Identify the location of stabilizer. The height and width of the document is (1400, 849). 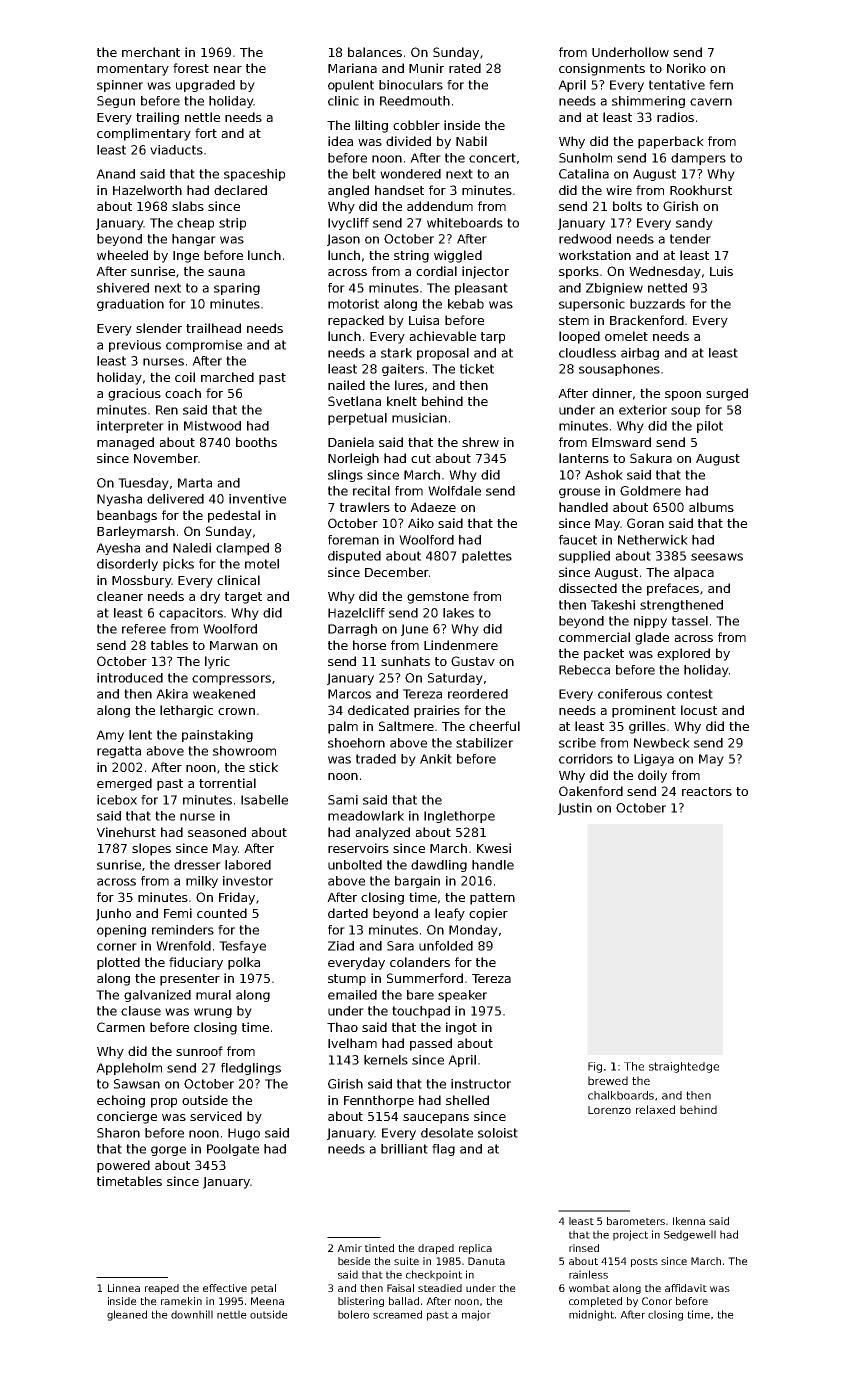
(484, 743).
